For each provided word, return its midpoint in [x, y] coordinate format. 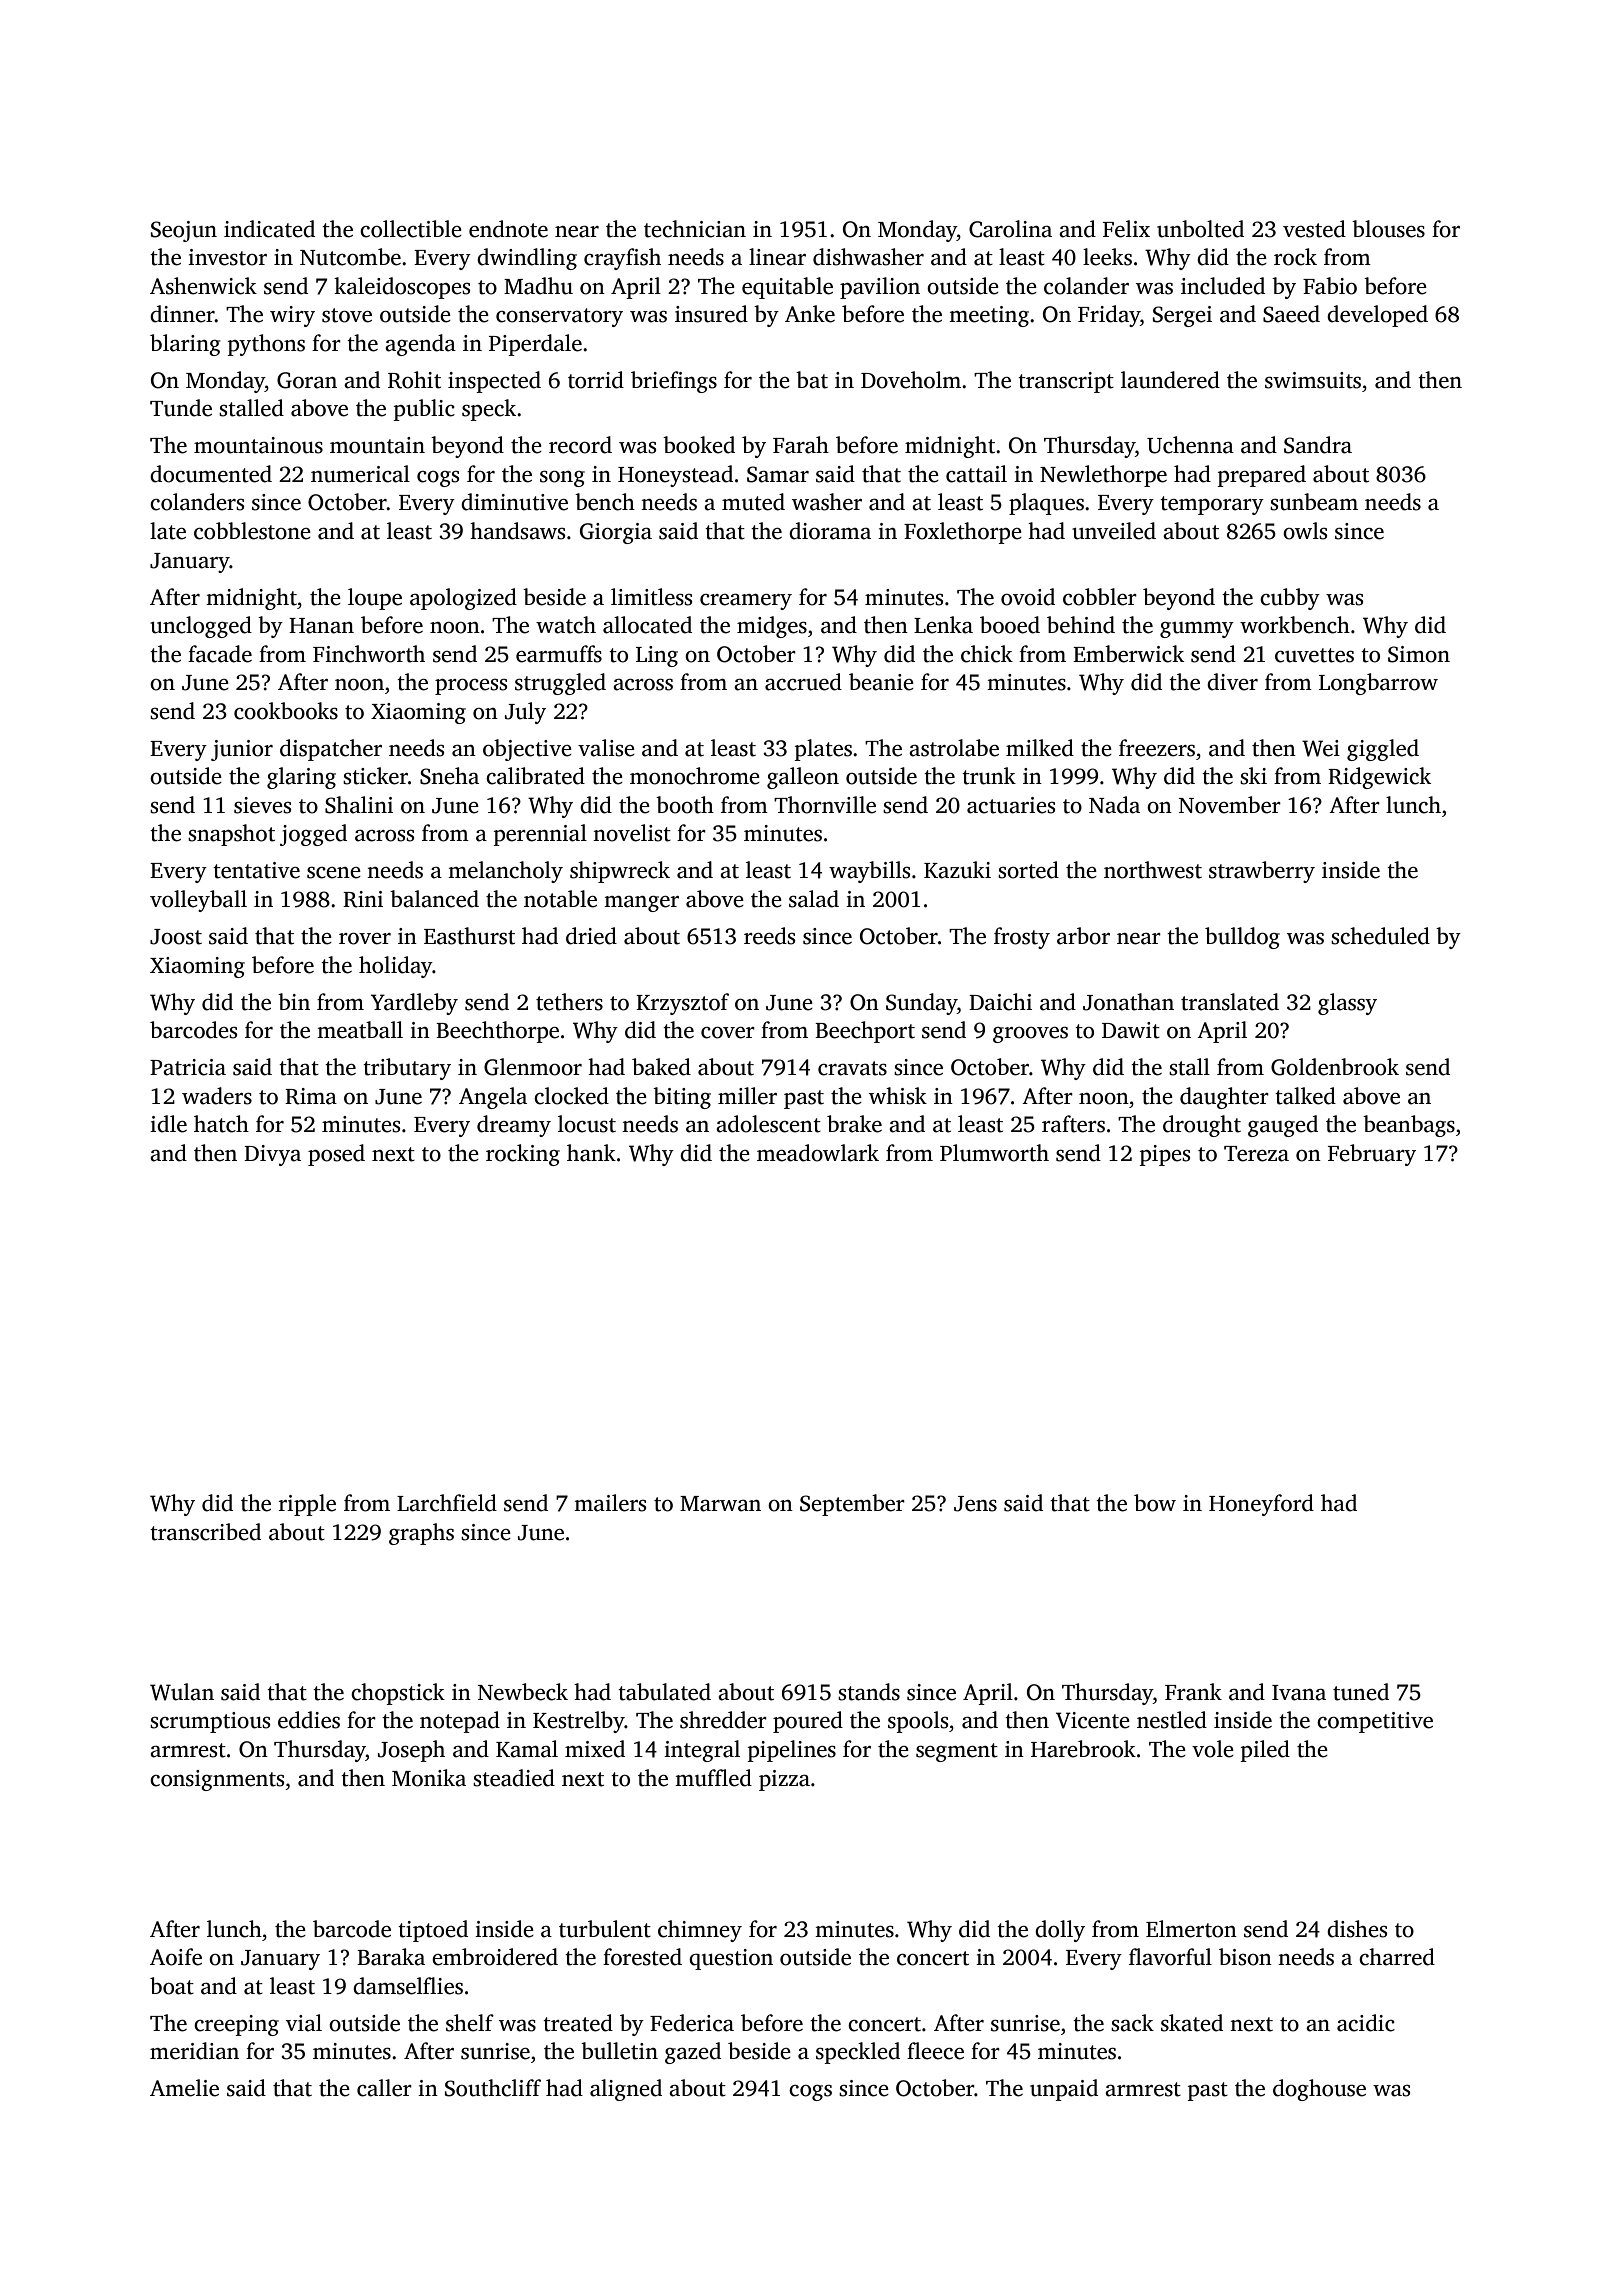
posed [336, 1155]
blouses [1388, 229]
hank [591, 1153]
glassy [1347, 1004]
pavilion [880, 288]
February [1372, 1155]
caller [384, 2088]
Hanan [321, 626]
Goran [307, 380]
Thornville [825, 805]
